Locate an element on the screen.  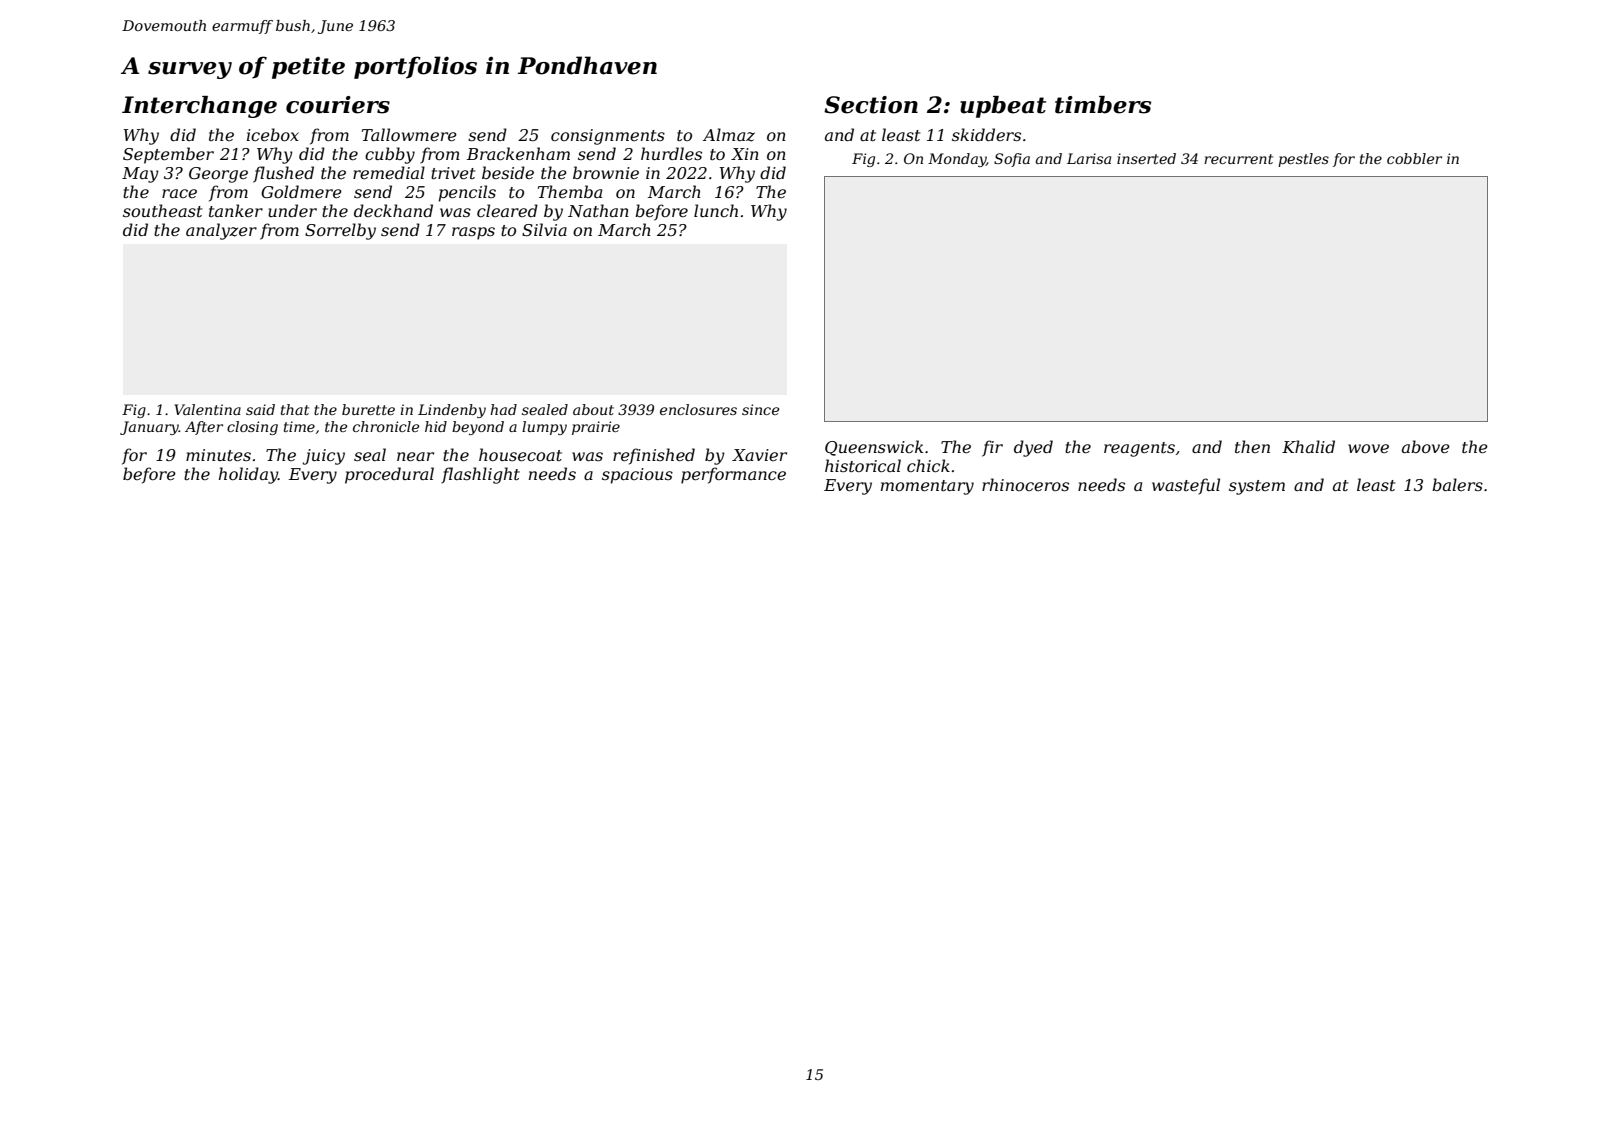
Xavier is located at coordinates (759, 455).
